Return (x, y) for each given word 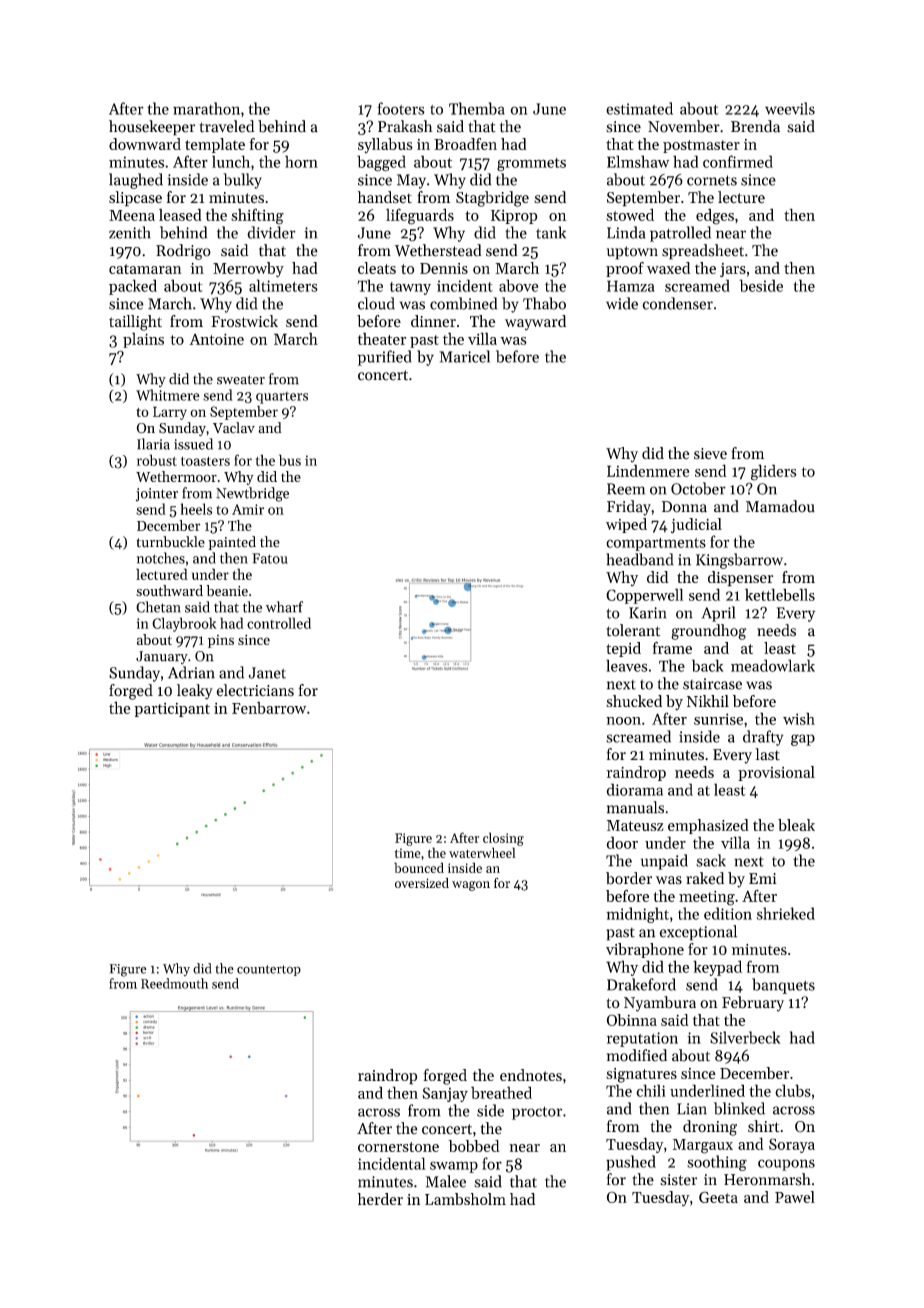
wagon (471, 886)
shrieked (786, 913)
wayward (535, 323)
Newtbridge (252, 494)
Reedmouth (174, 983)
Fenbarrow (269, 707)
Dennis (444, 268)
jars (733, 270)
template (215, 145)
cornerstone (398, 1147)
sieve (710, 453)
